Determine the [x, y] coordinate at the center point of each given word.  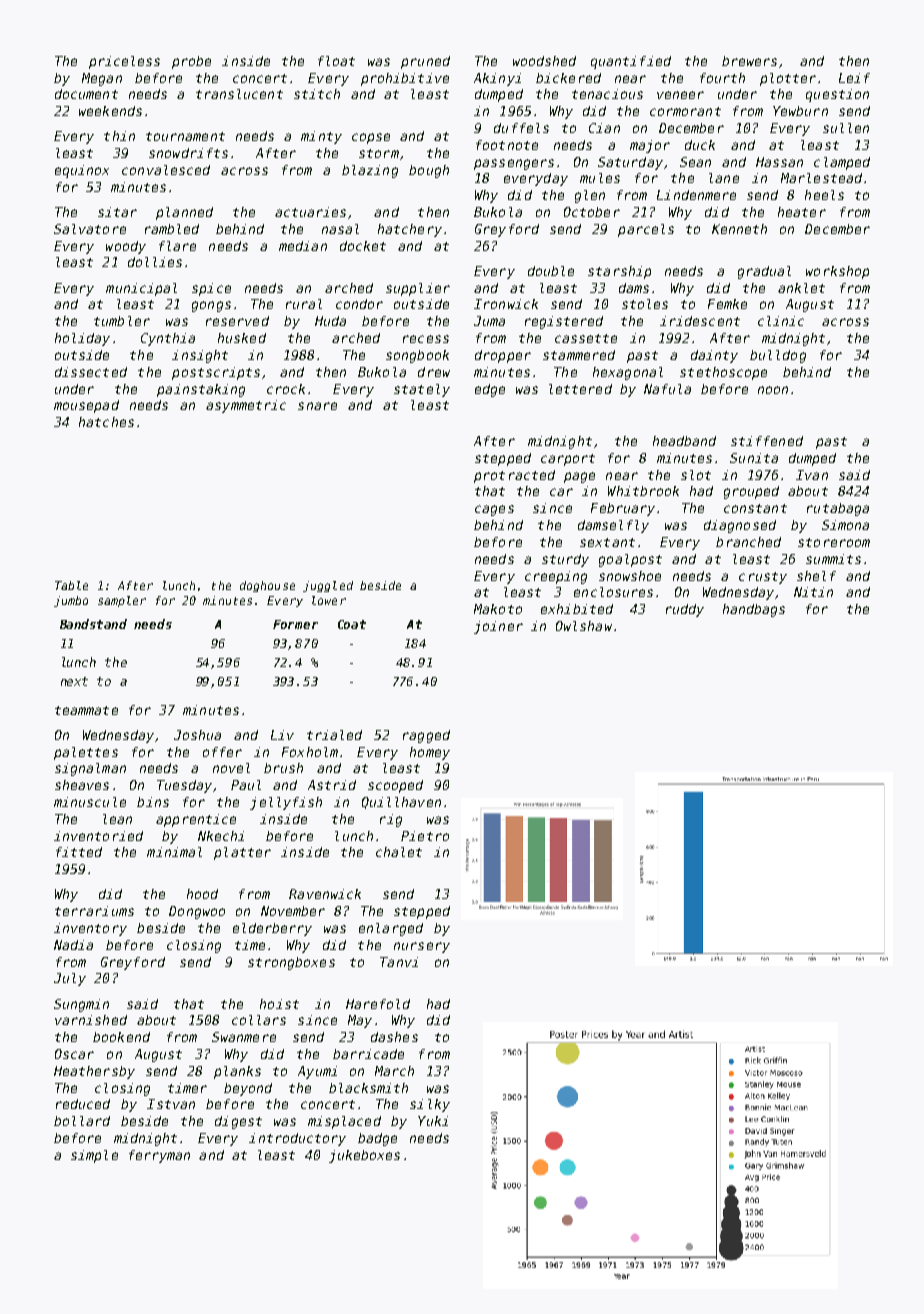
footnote [507, 145]
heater [802, 212]
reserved [237, 321]
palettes [86, 753]
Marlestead [821, 178]
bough [429, 171]
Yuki [433, 1121]
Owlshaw [584, 626]
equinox [82, 171]
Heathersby [94, 1072]
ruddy [685, 610]
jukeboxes [364, 1156]
